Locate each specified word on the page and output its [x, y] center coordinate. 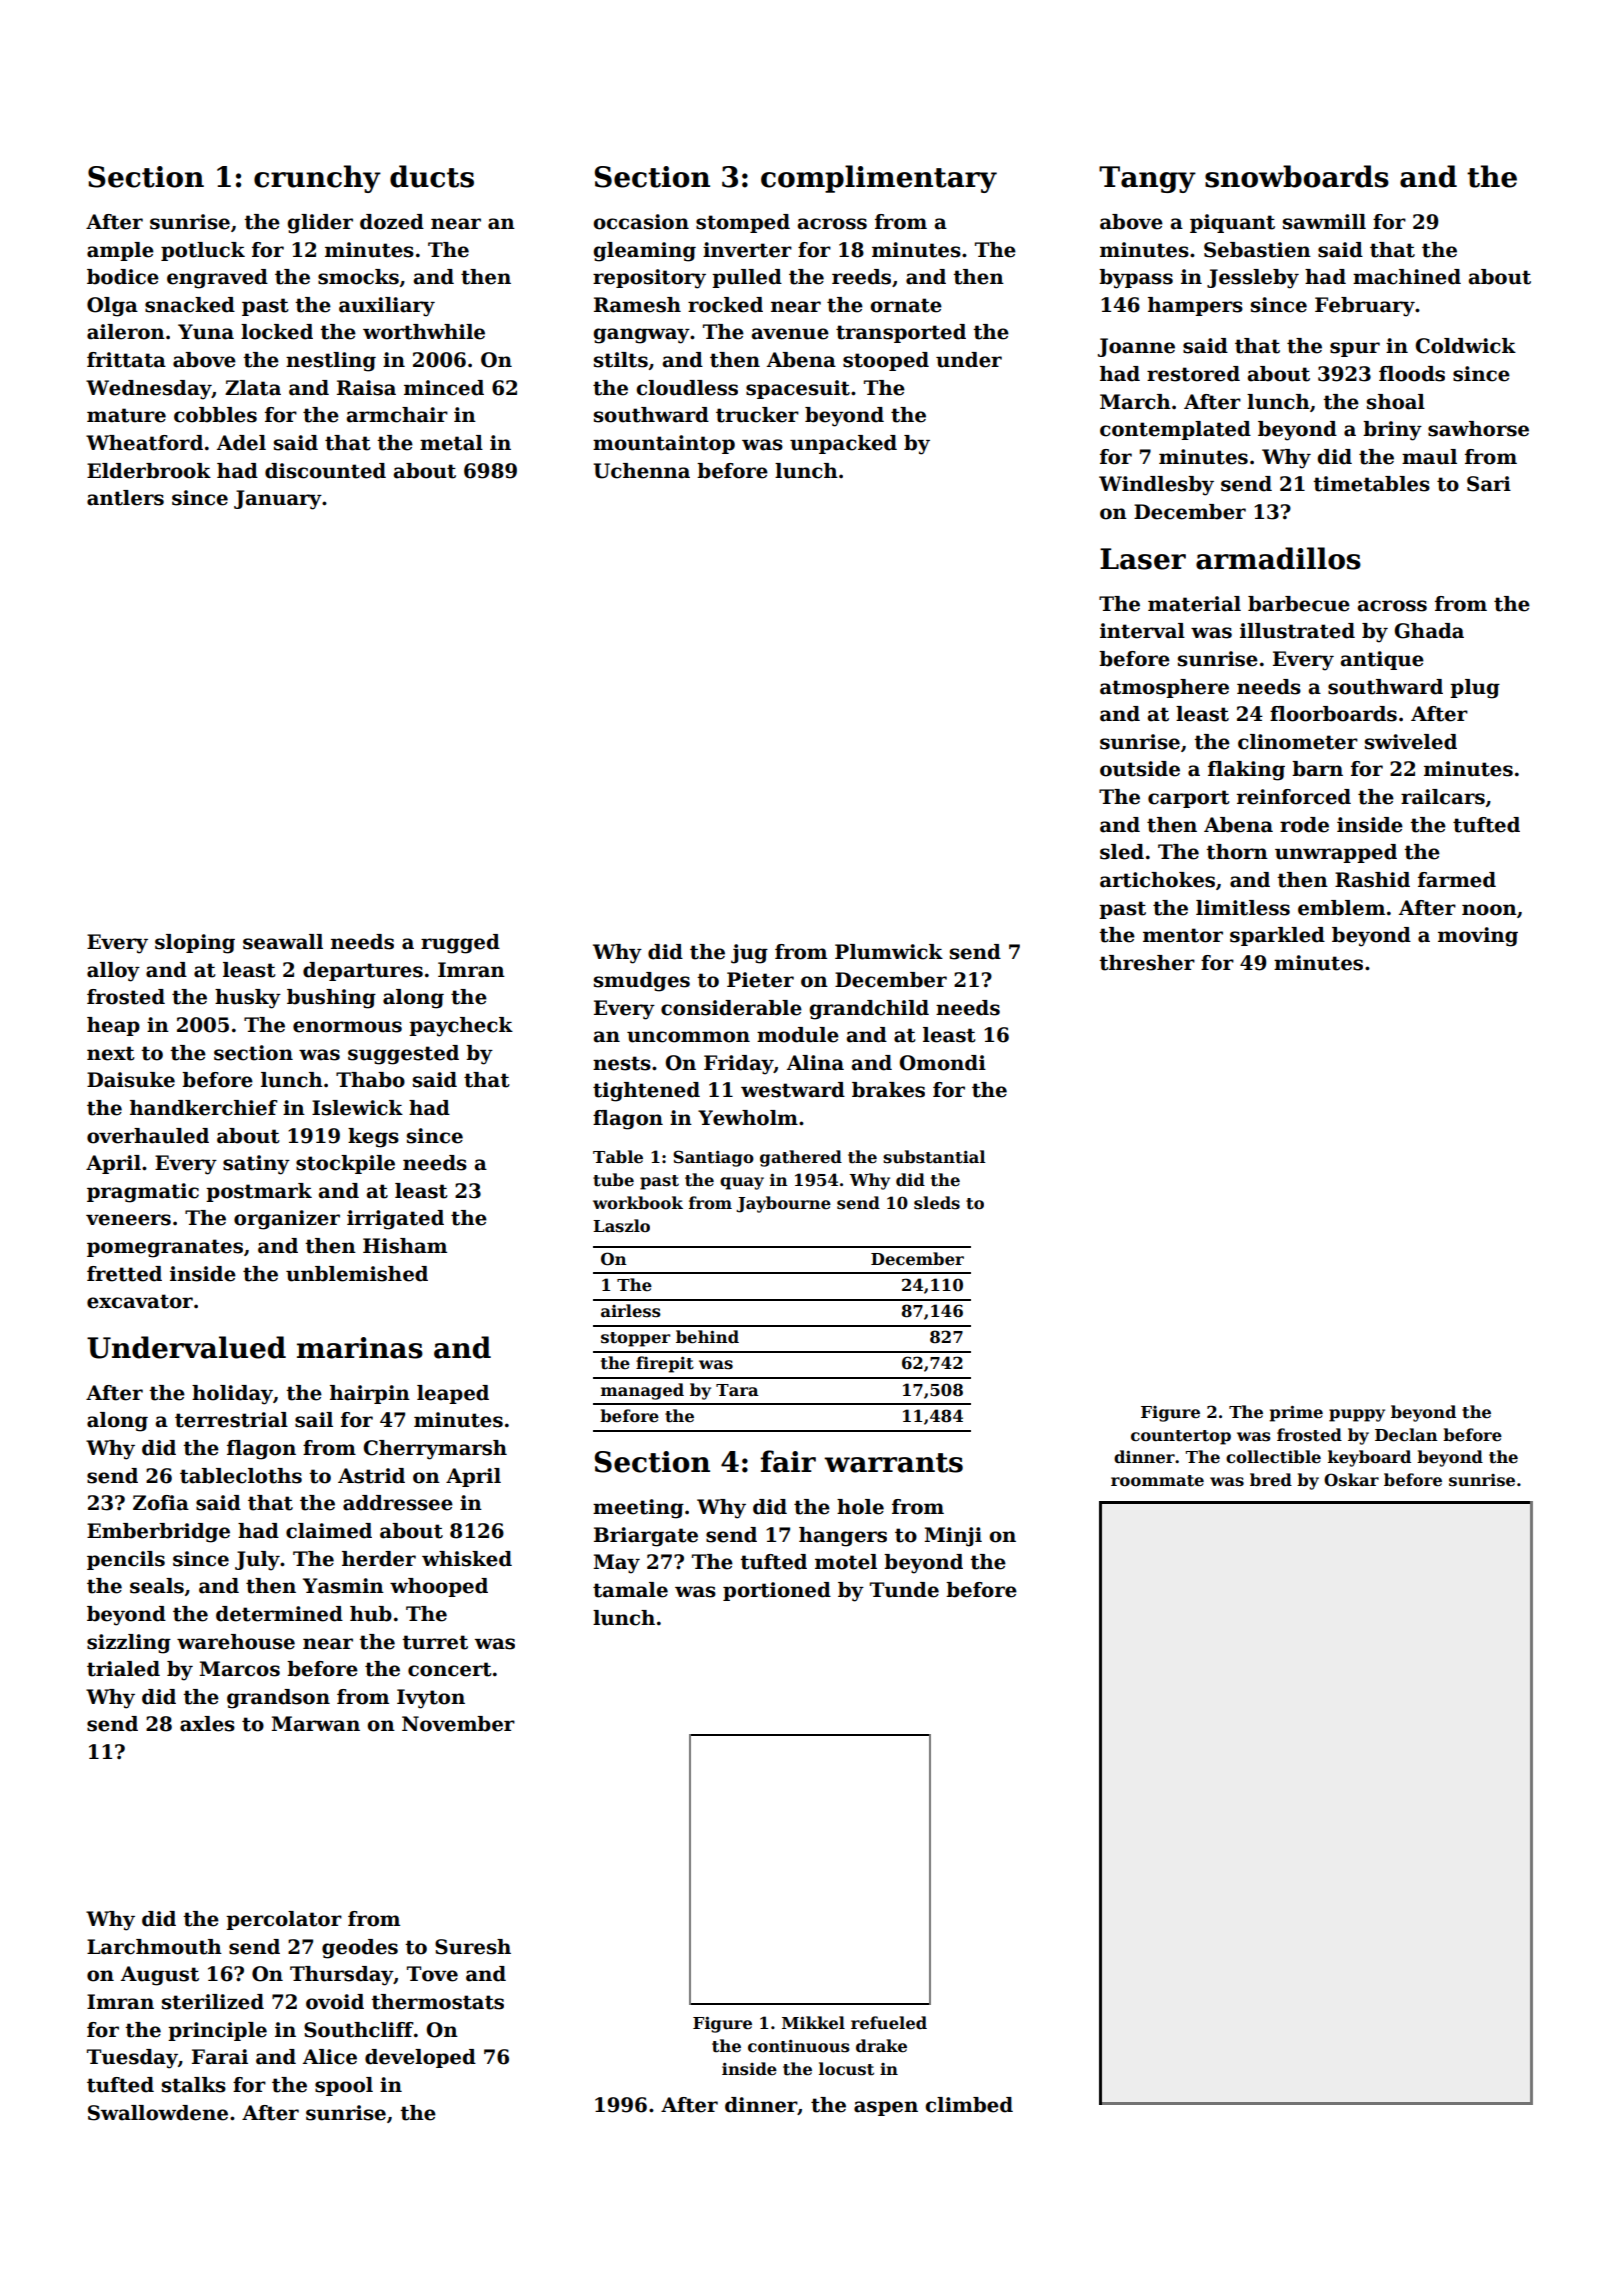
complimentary [879, 179]
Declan [1406, 1435]
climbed [969, 2105]
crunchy [317, 179]
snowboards [1297, 176]
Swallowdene [158, 2113]
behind [707, 1337]
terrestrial [231, 1420]
